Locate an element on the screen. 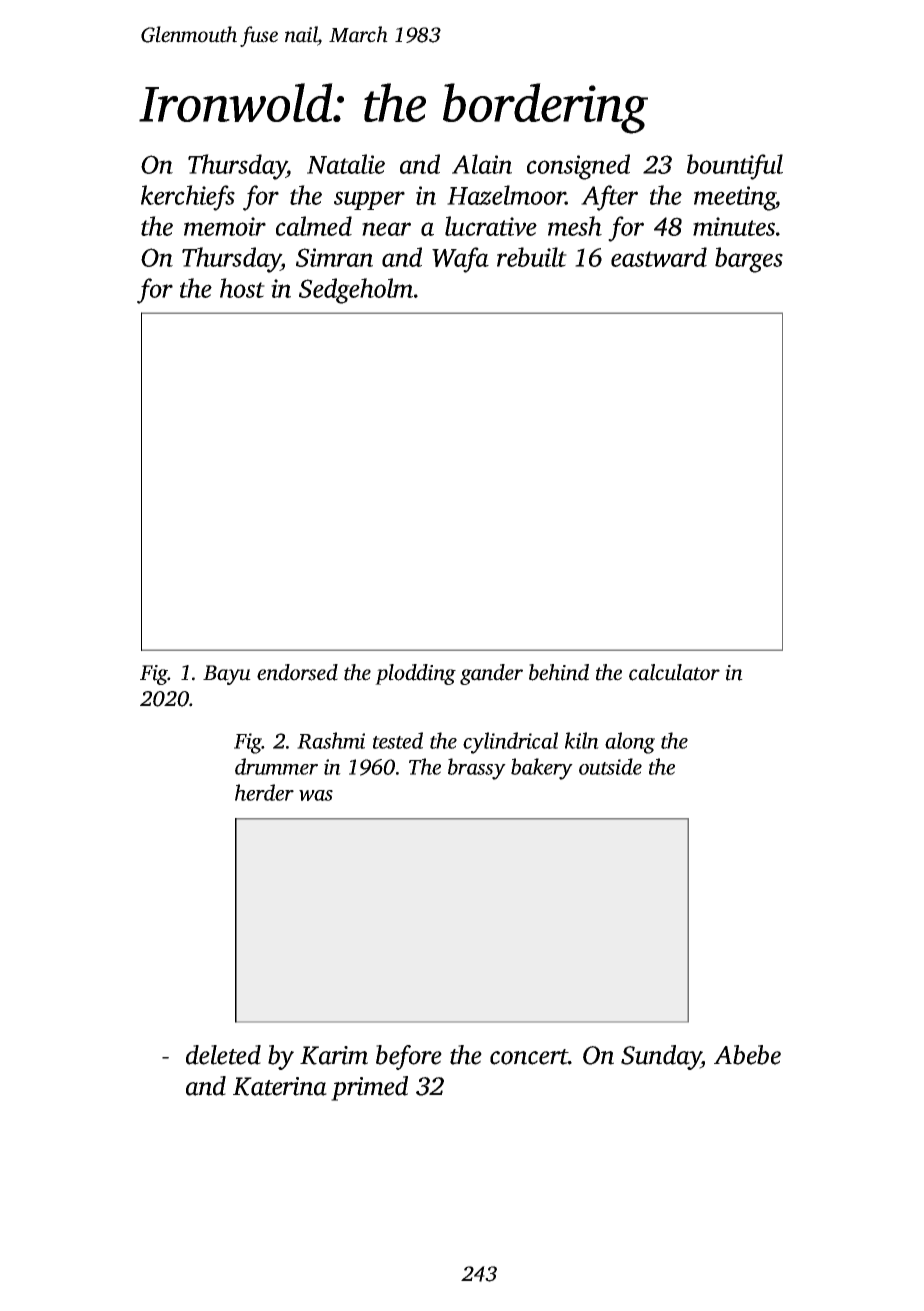 The height and width of the screenshot is (1311, 924). memoir is located at coordinates (225, 226).
